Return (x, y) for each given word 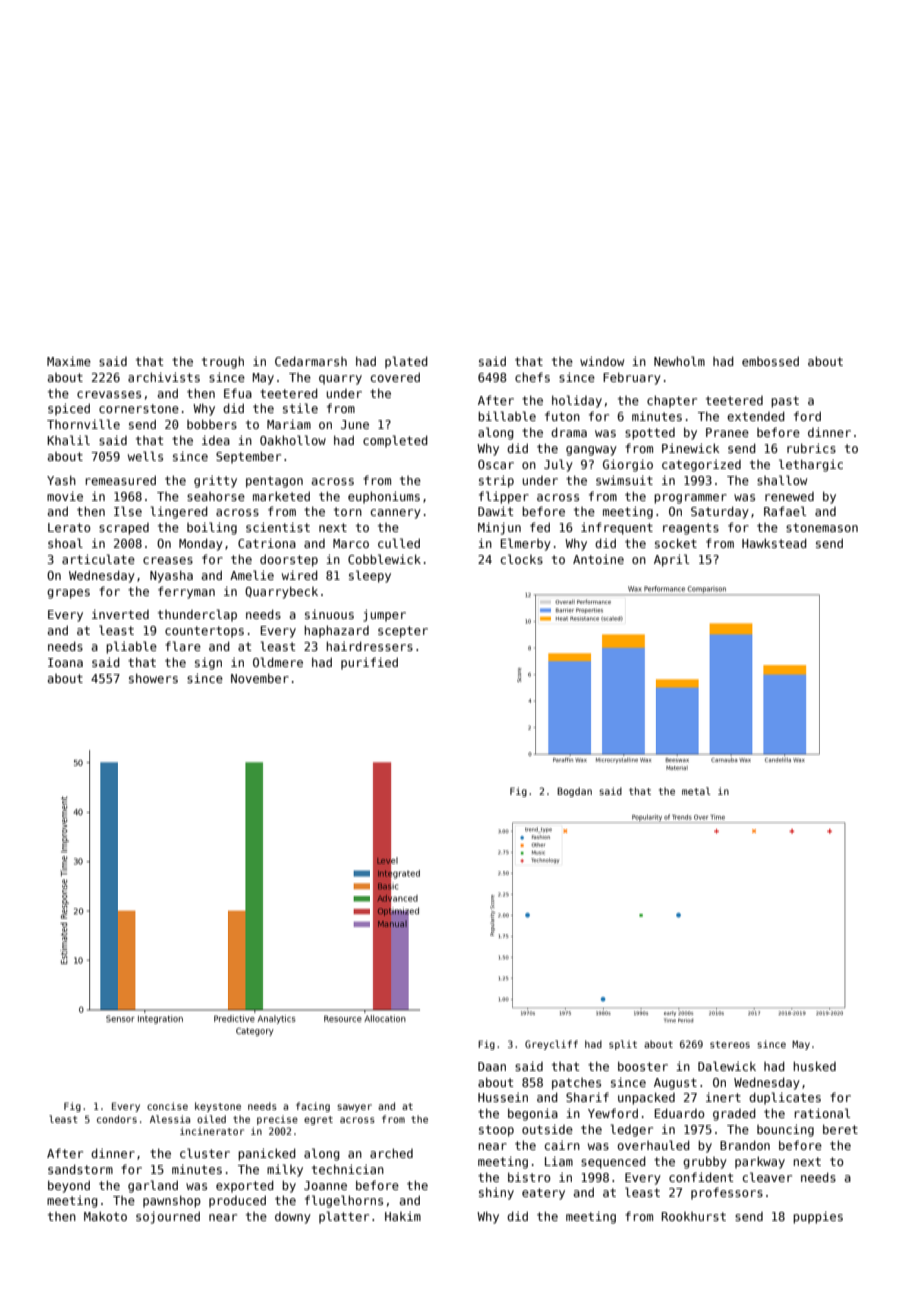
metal (696, 791)
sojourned (168, 1217)
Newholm (679, 361)
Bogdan (574, 792)
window (602, 361)
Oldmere (278, 662)
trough (223, 362)
